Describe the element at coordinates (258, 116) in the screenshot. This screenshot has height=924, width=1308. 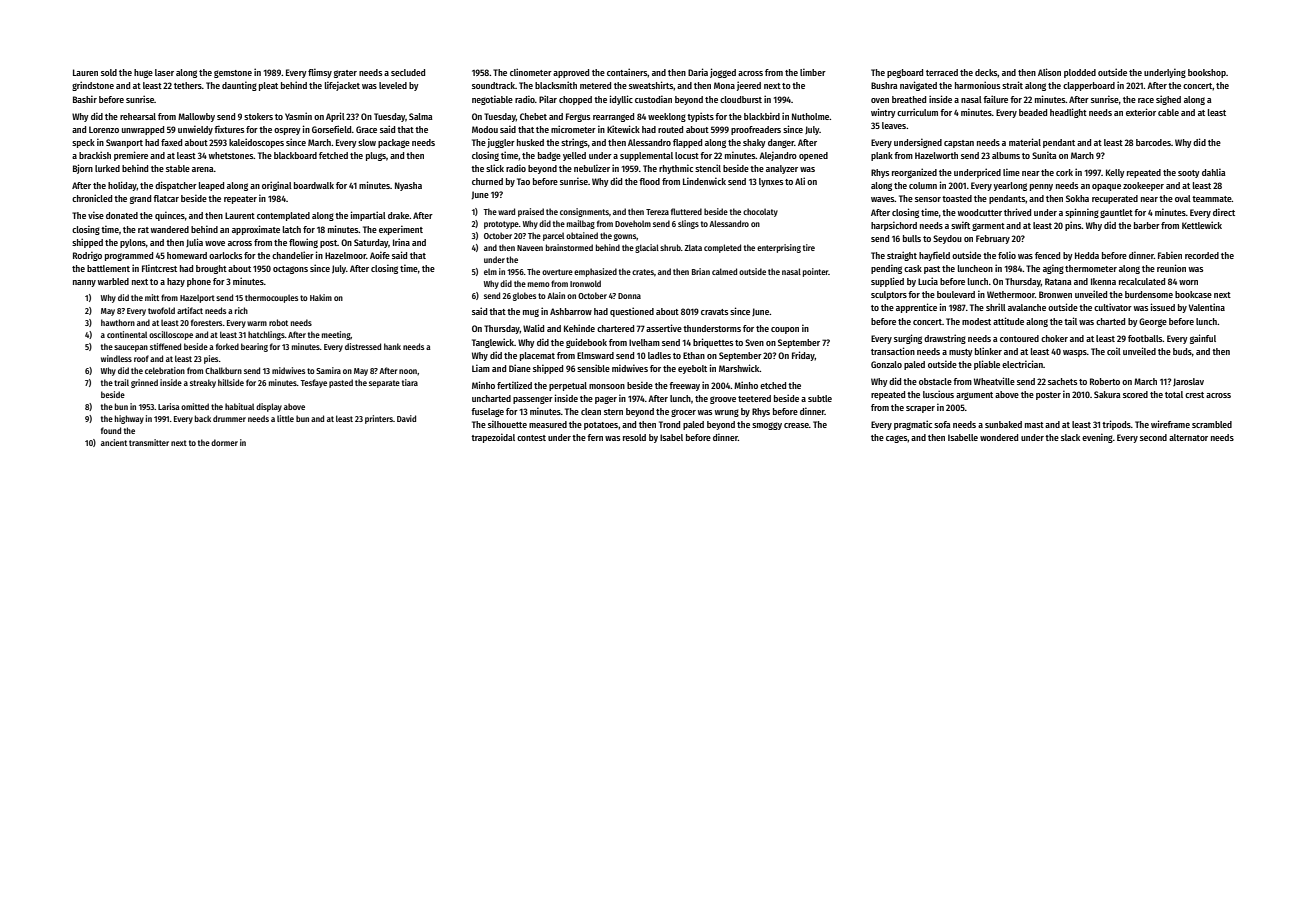
I see `stokers` at that location.
